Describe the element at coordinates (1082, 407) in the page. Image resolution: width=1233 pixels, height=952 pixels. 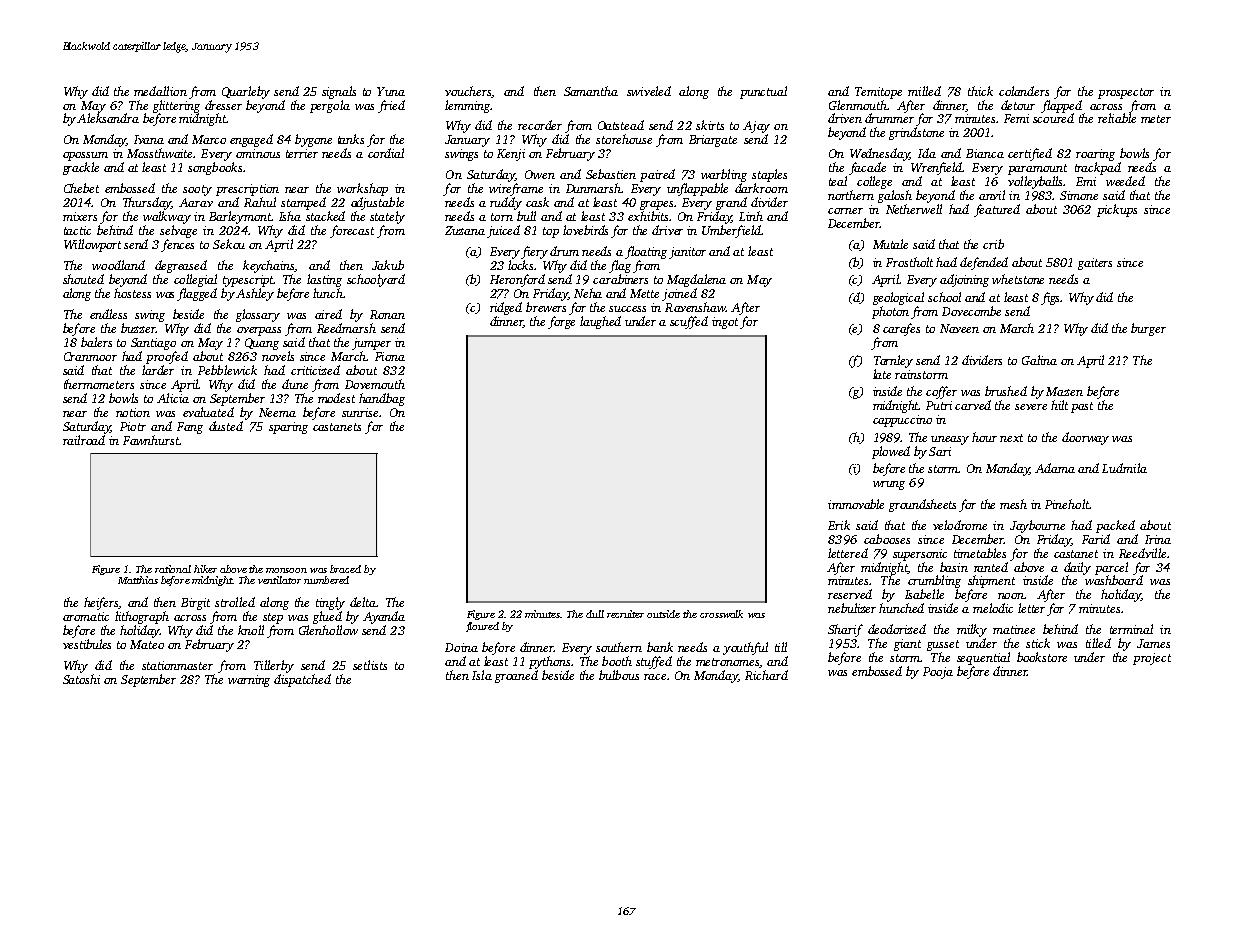
I see `past` at that location.
